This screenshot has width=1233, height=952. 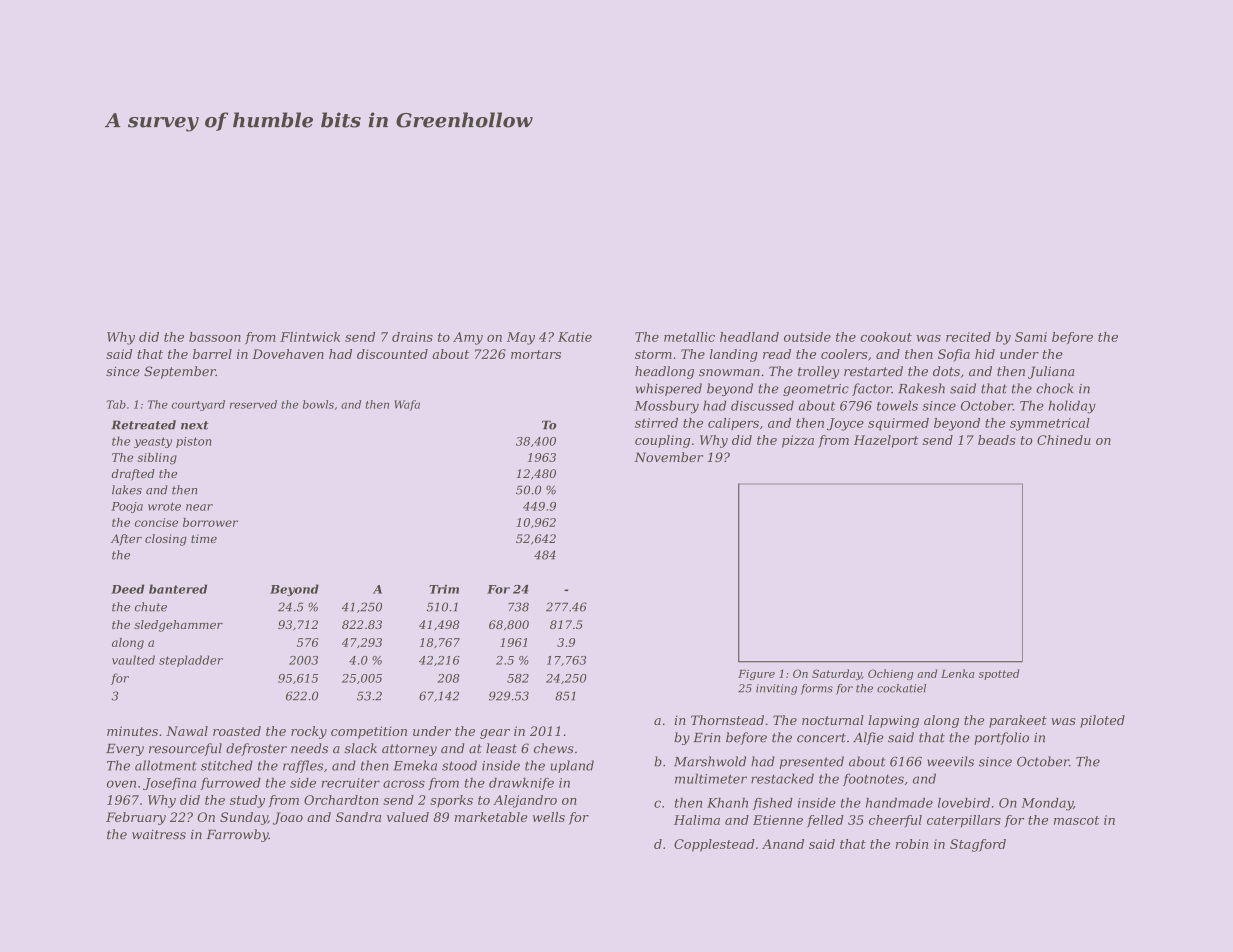 What do you see at coordinates (212, 354) in the screenshot?
I see `barrel` at bounding box center [212, 354].
